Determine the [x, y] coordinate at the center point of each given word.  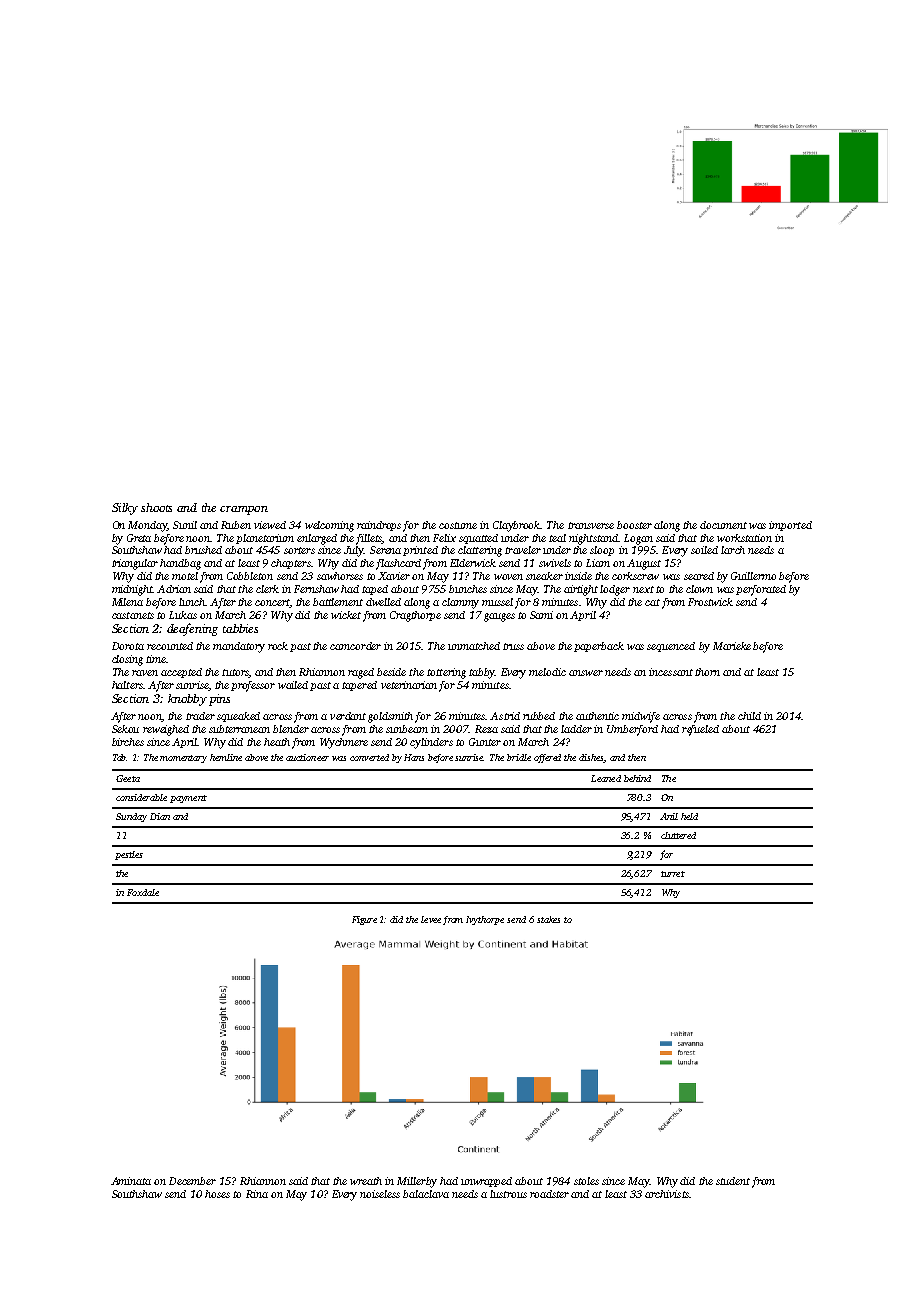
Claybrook [517, 526]
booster [634, 525]
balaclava [426, 1194]
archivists [667, 1194]
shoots [156, 507]
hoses [217, 1194]
